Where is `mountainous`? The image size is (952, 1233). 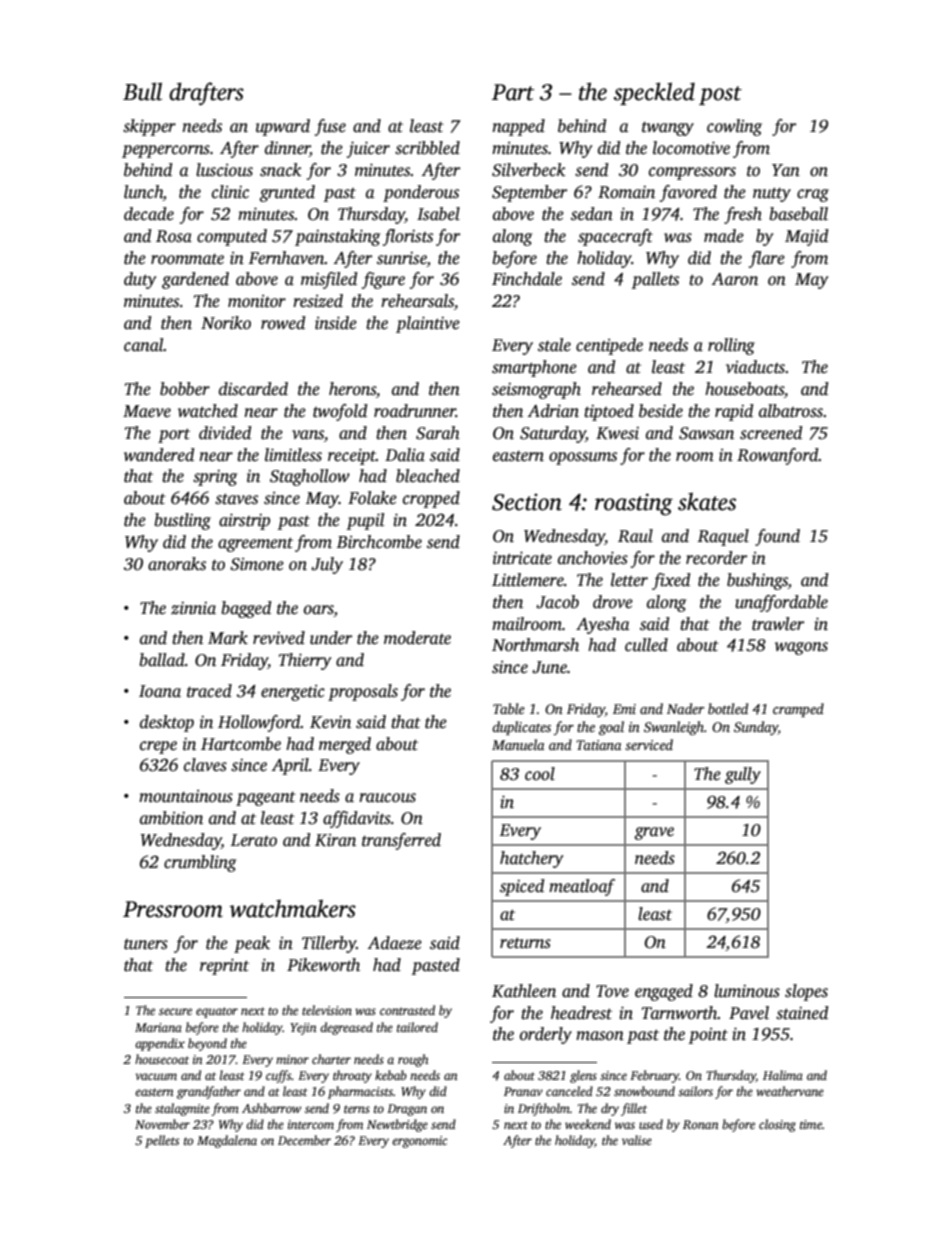 mountainous is located at coordinates (186, 796).
